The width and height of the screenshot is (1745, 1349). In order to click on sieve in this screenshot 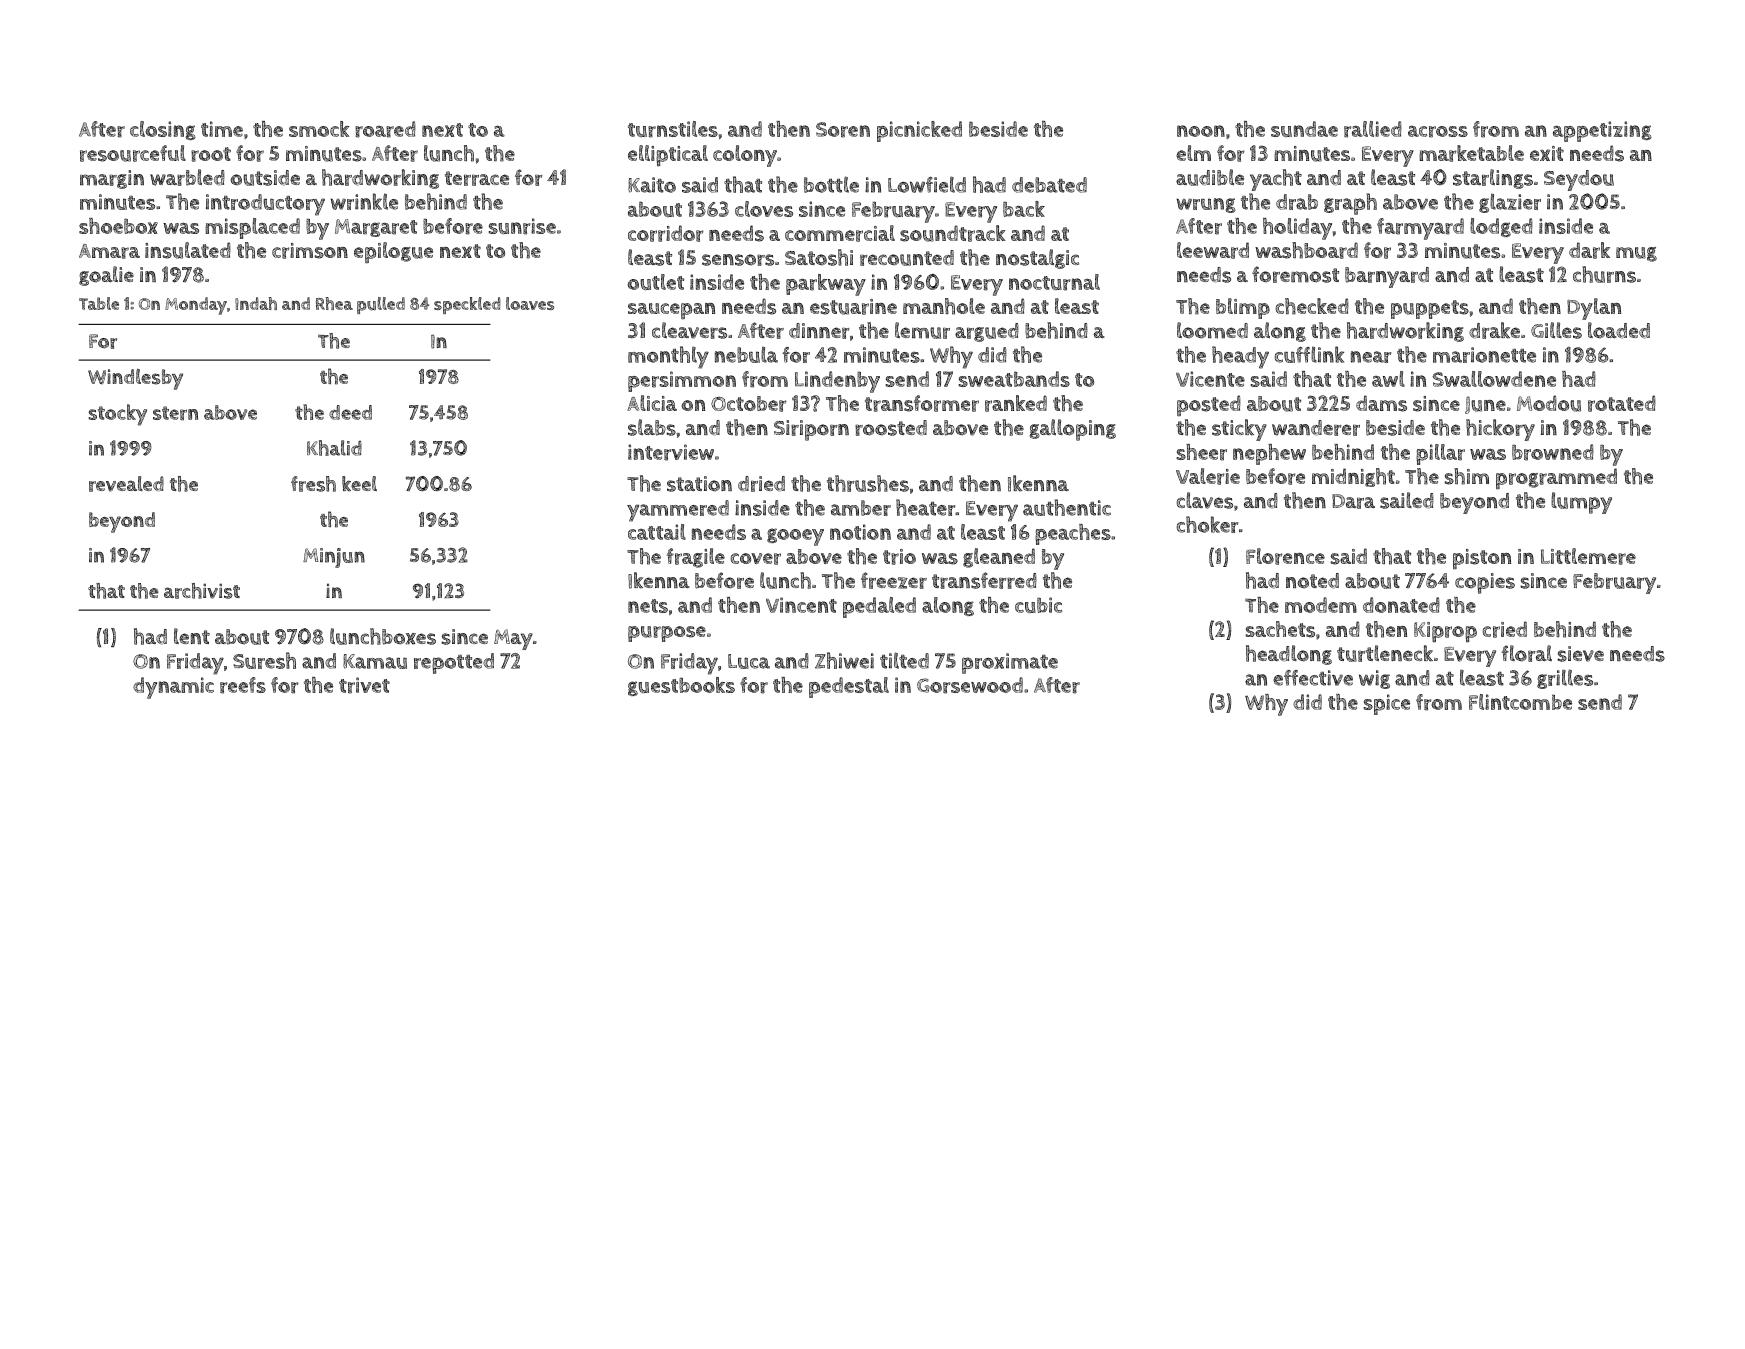, I will do `click(1580, 654)`.
